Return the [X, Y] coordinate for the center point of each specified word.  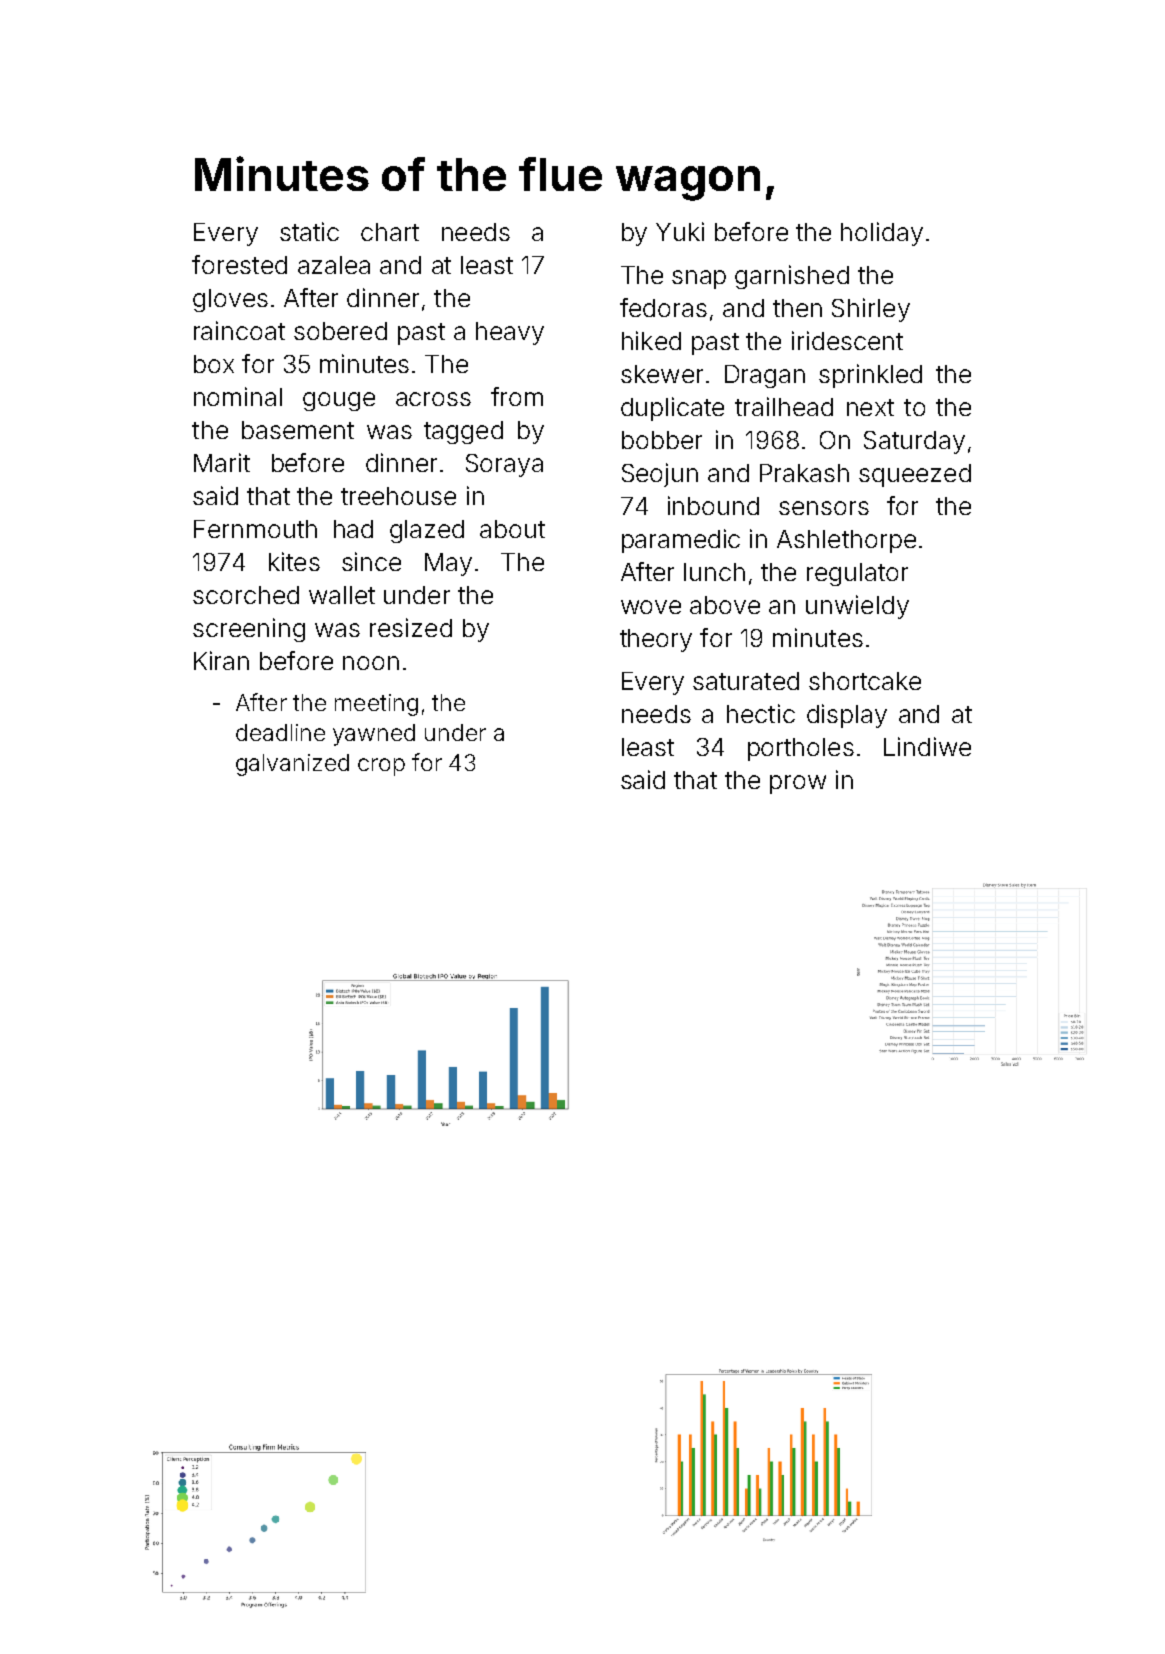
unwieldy [857, 607]
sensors [824, 508]
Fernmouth [255, 529]
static [309, 231]
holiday [882, 234]
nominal [238, 396]
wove [651, 607]
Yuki [680, 231]
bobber [662, 440]
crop [381, 767]
